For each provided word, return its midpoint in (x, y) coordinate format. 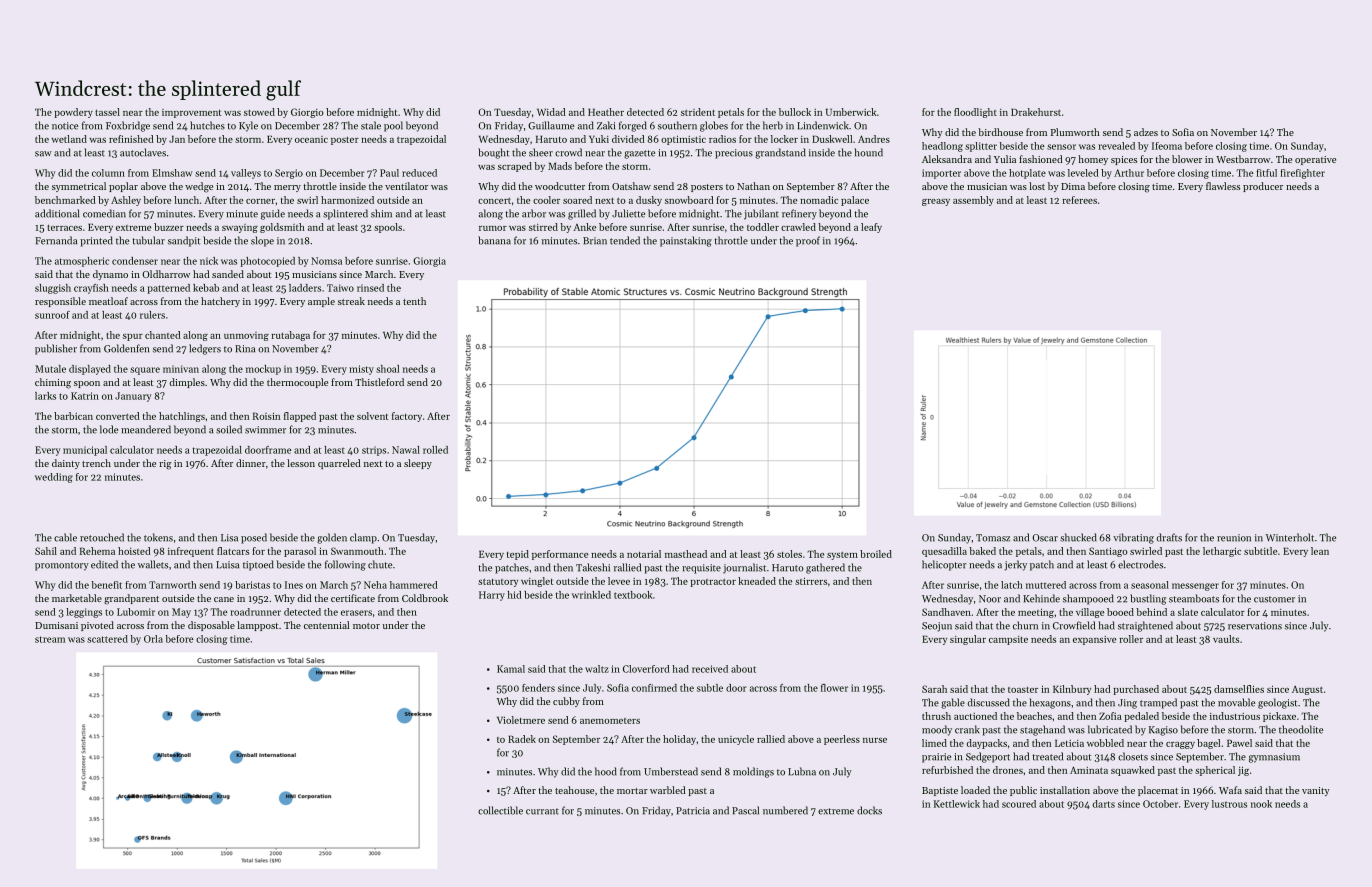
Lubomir (136, 612)
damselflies (1239, 689)
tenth (414, 301)
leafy (871, 228)
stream (50, 639)
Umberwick (851, 112)
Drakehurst (1036, 112)
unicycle (736, 740)
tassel (107, 112)
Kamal (511, 669)
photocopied (268, 262)
